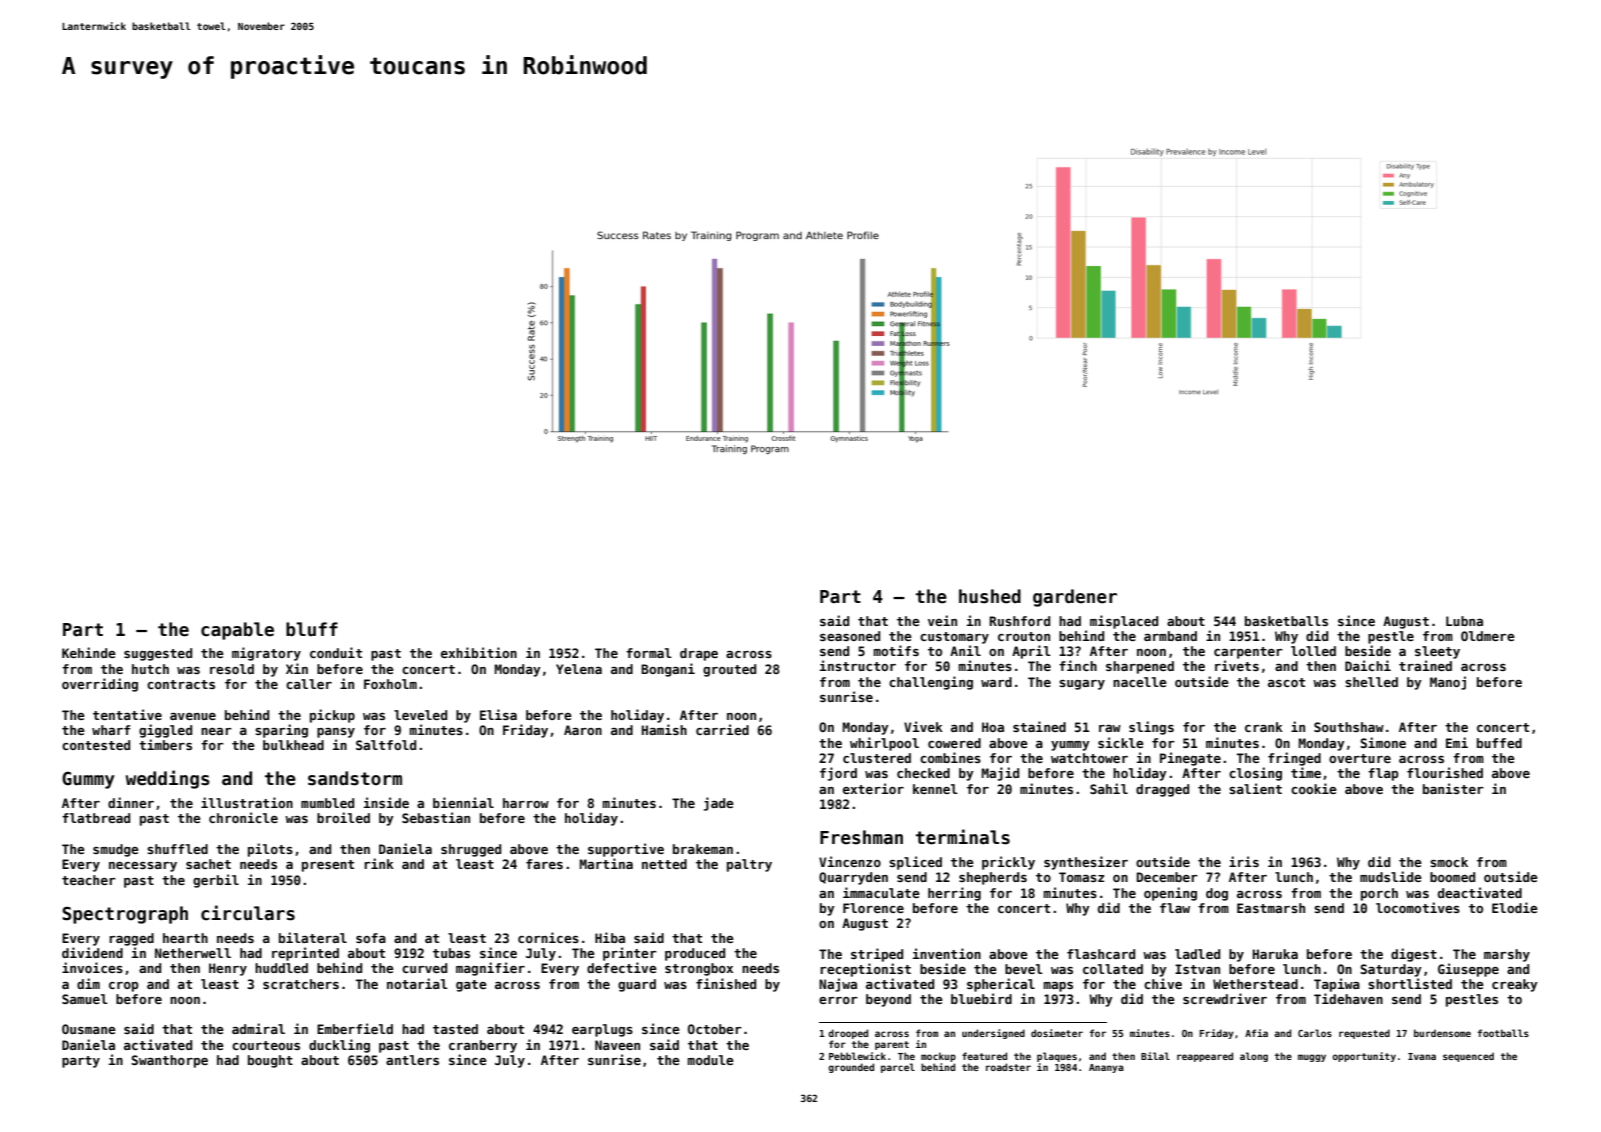 This screenshot has height=1132, width=1601. What do you see at coordinates (1197, 954) in the screenshot?
I see `ladled` at bounding box center [1197, 954].
